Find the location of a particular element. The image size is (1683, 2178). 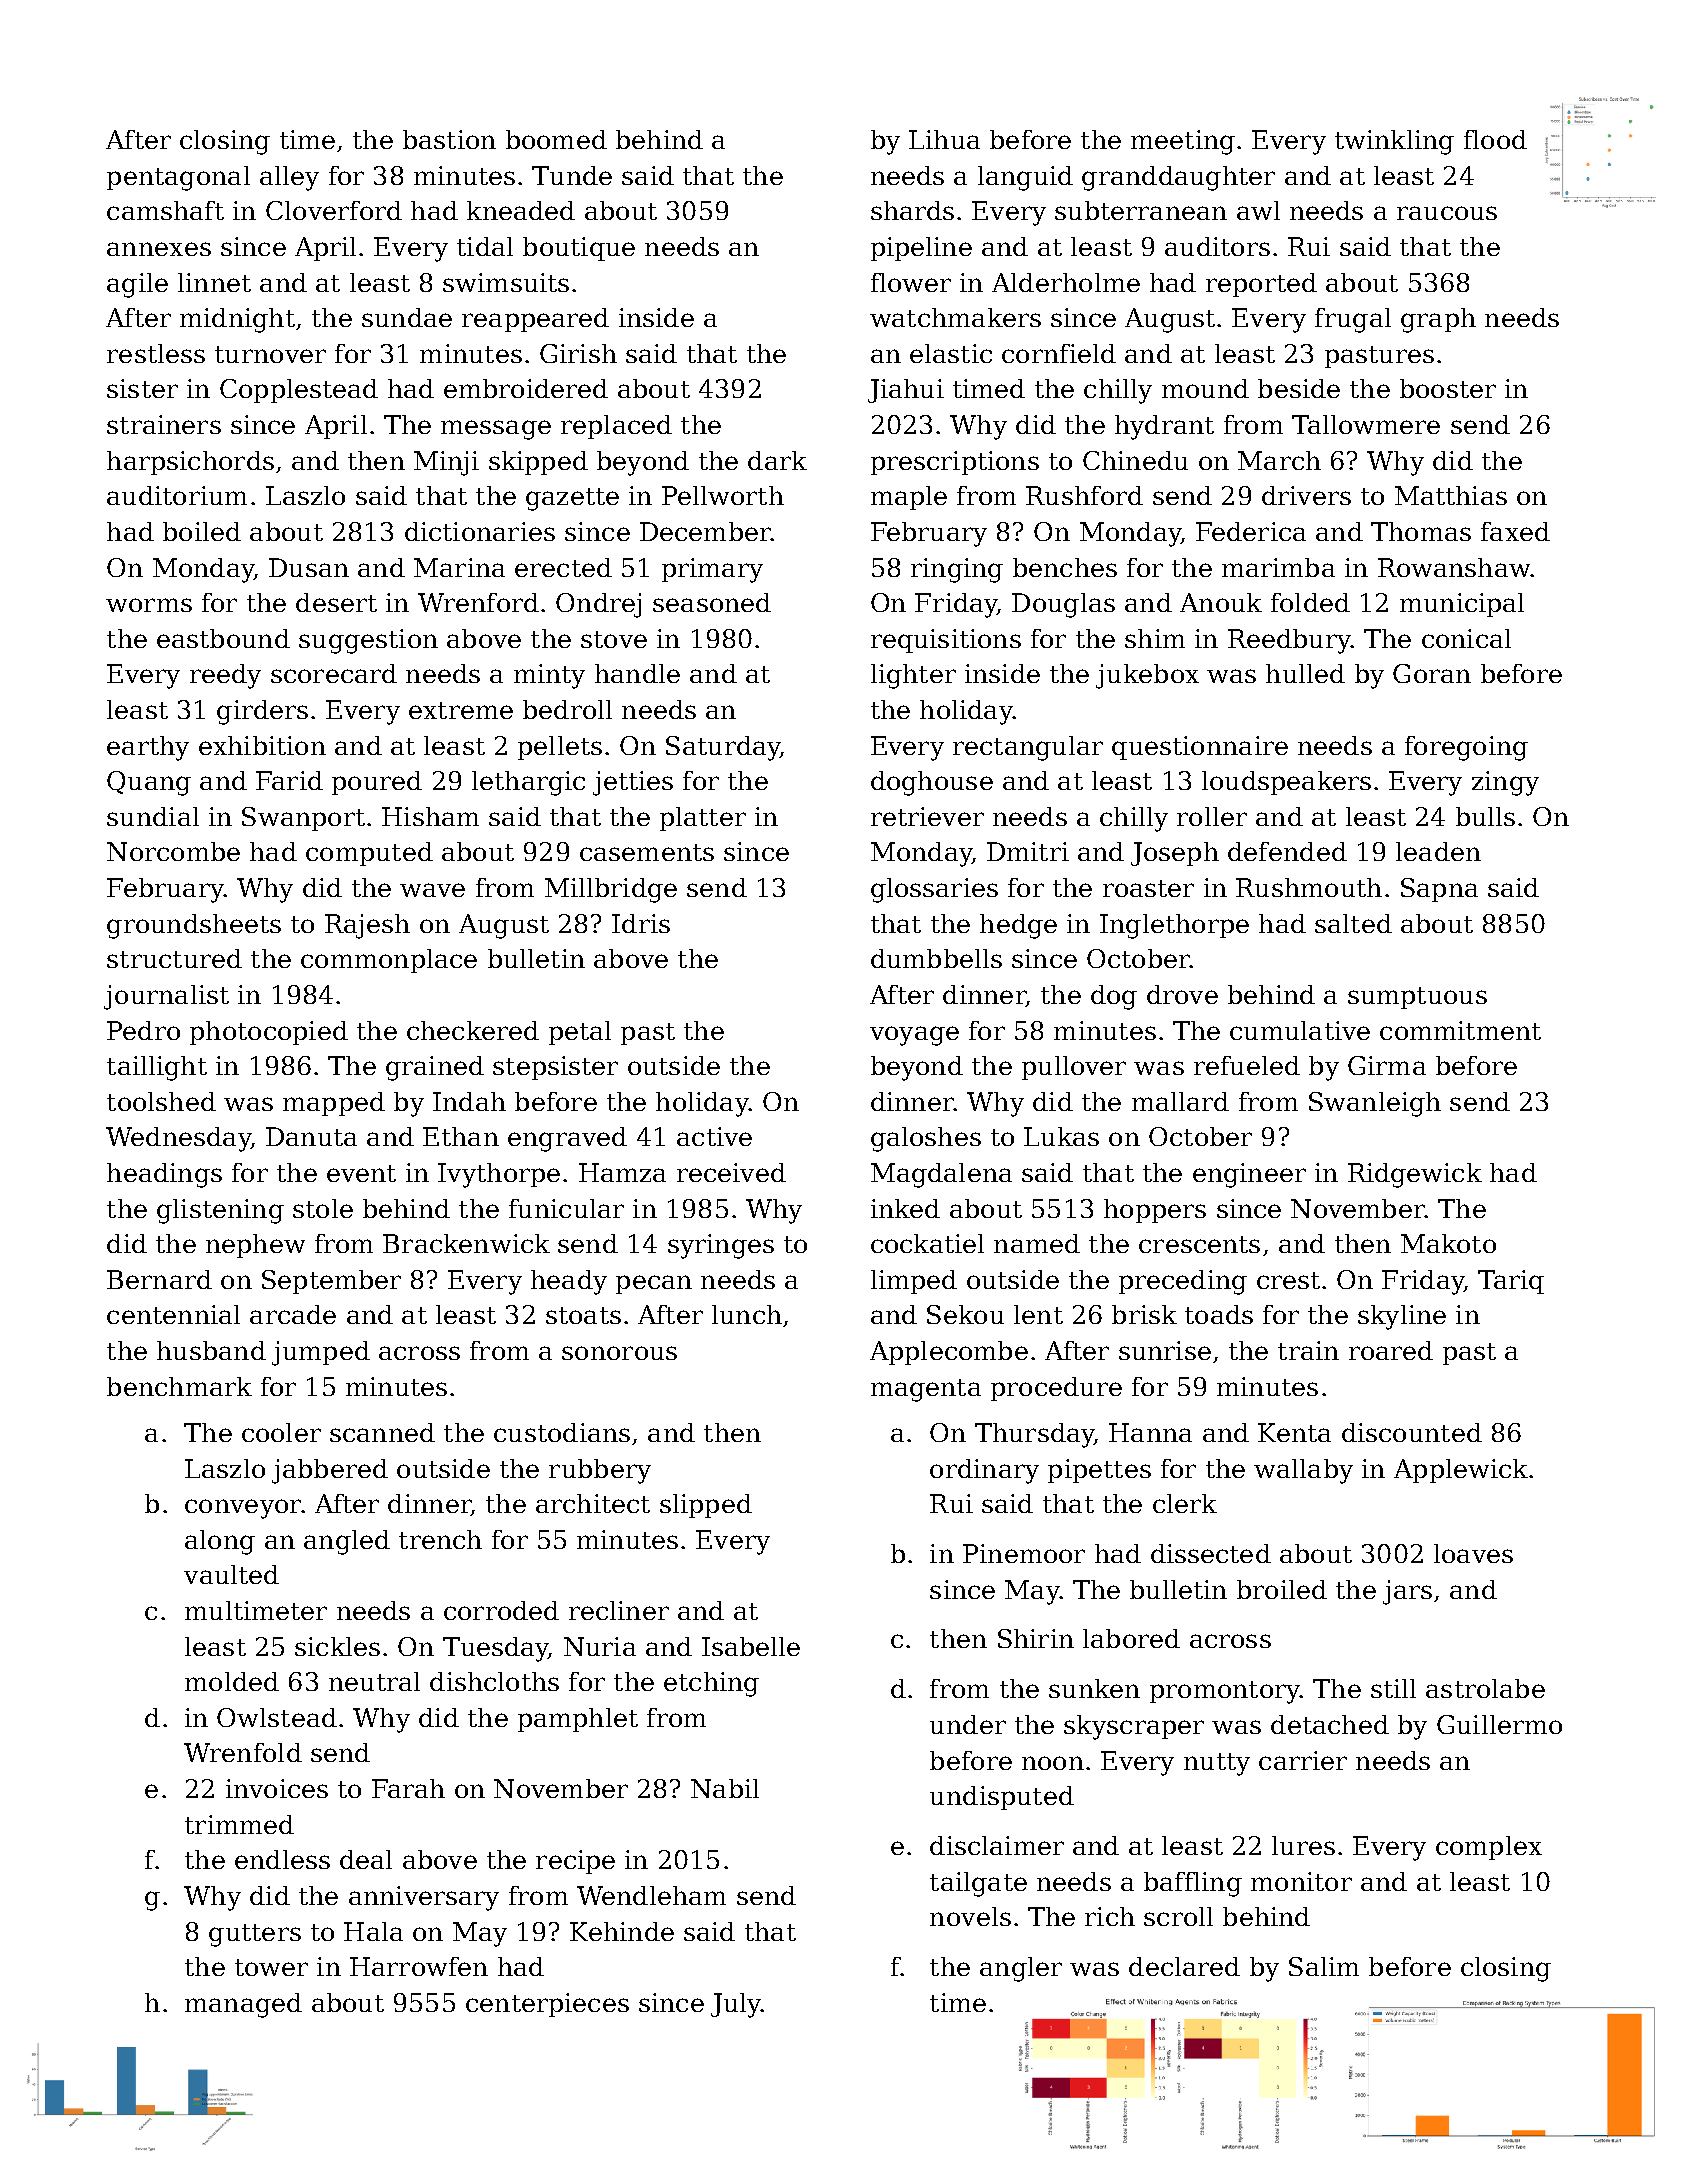

flood is located at coordinates (1495, 139).
